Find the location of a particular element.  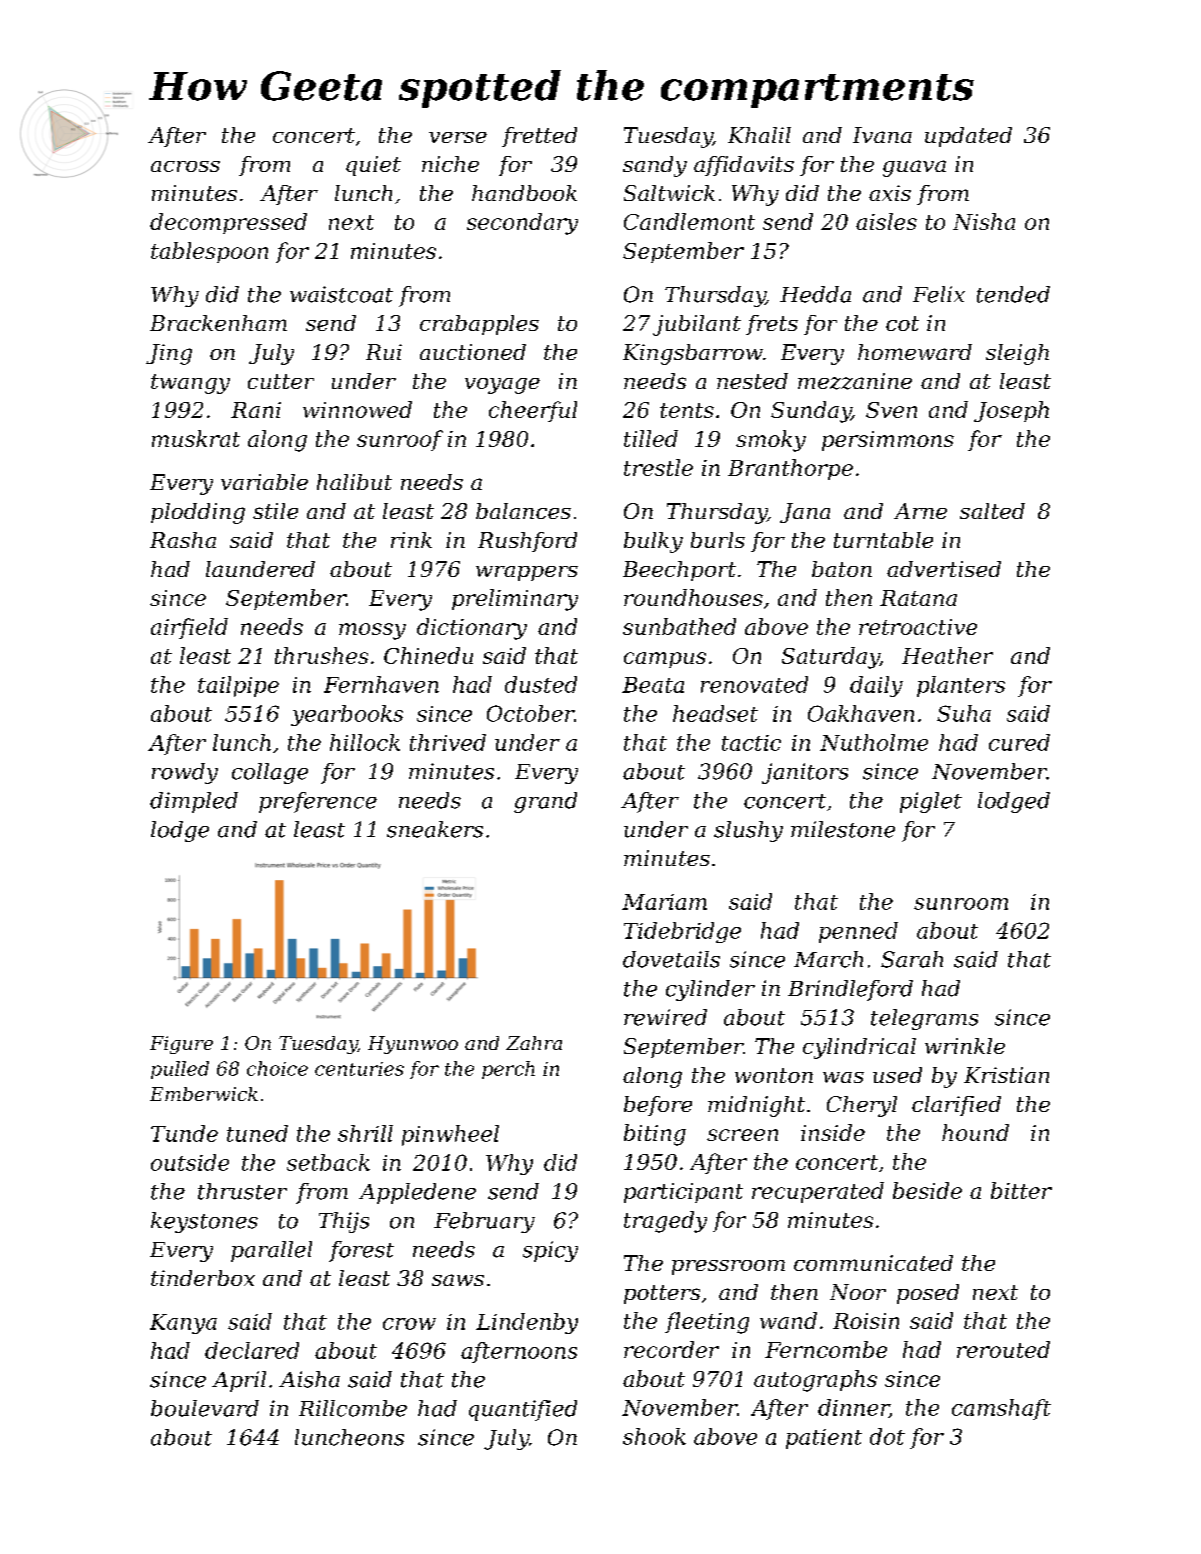

perch is located at coordinates (508, 1070).
